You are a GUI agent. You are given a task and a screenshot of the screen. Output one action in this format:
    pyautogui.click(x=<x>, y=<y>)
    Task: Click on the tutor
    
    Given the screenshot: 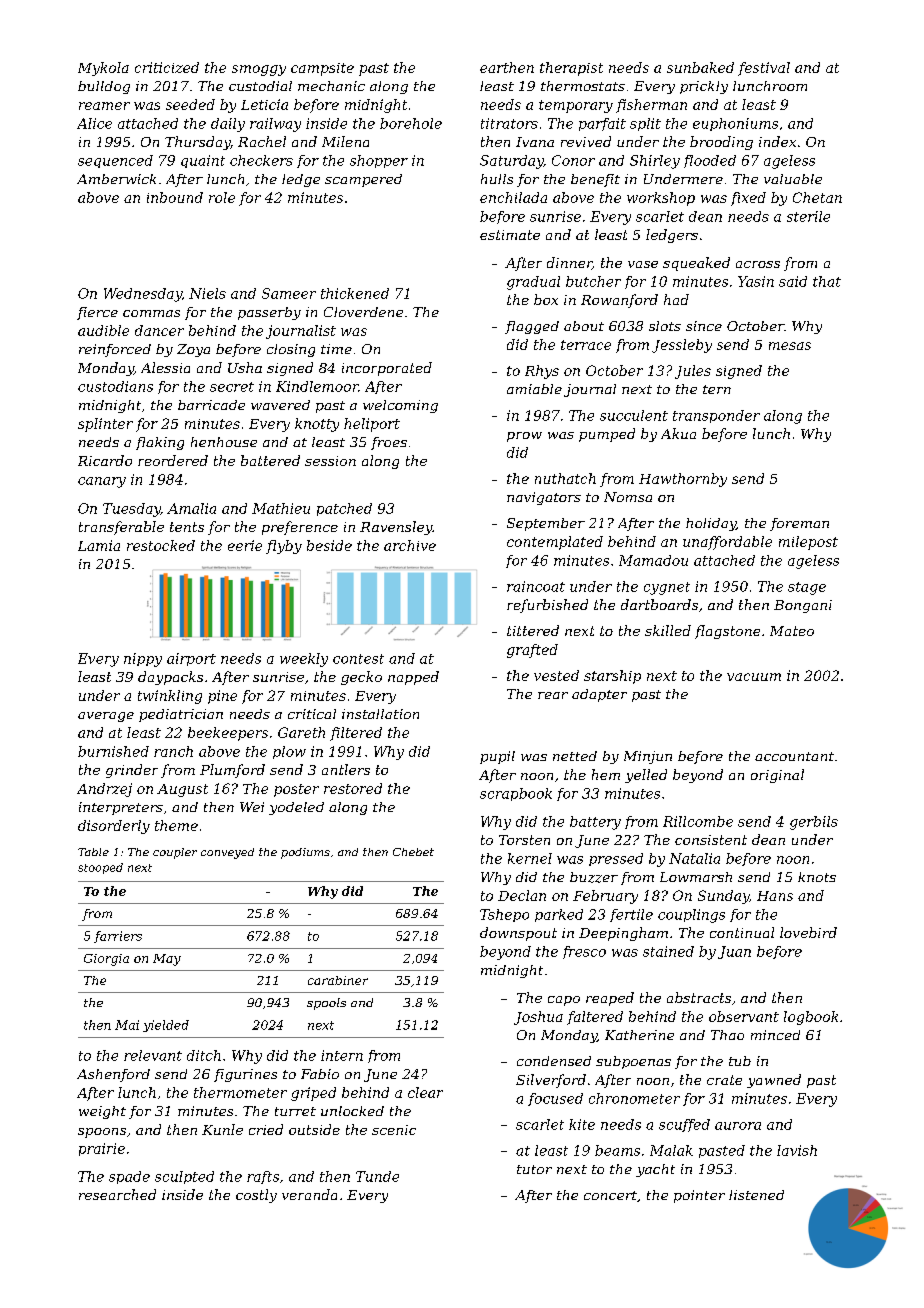 What is the action you would take?
    pyautogui.click(x=534, y=1169)
